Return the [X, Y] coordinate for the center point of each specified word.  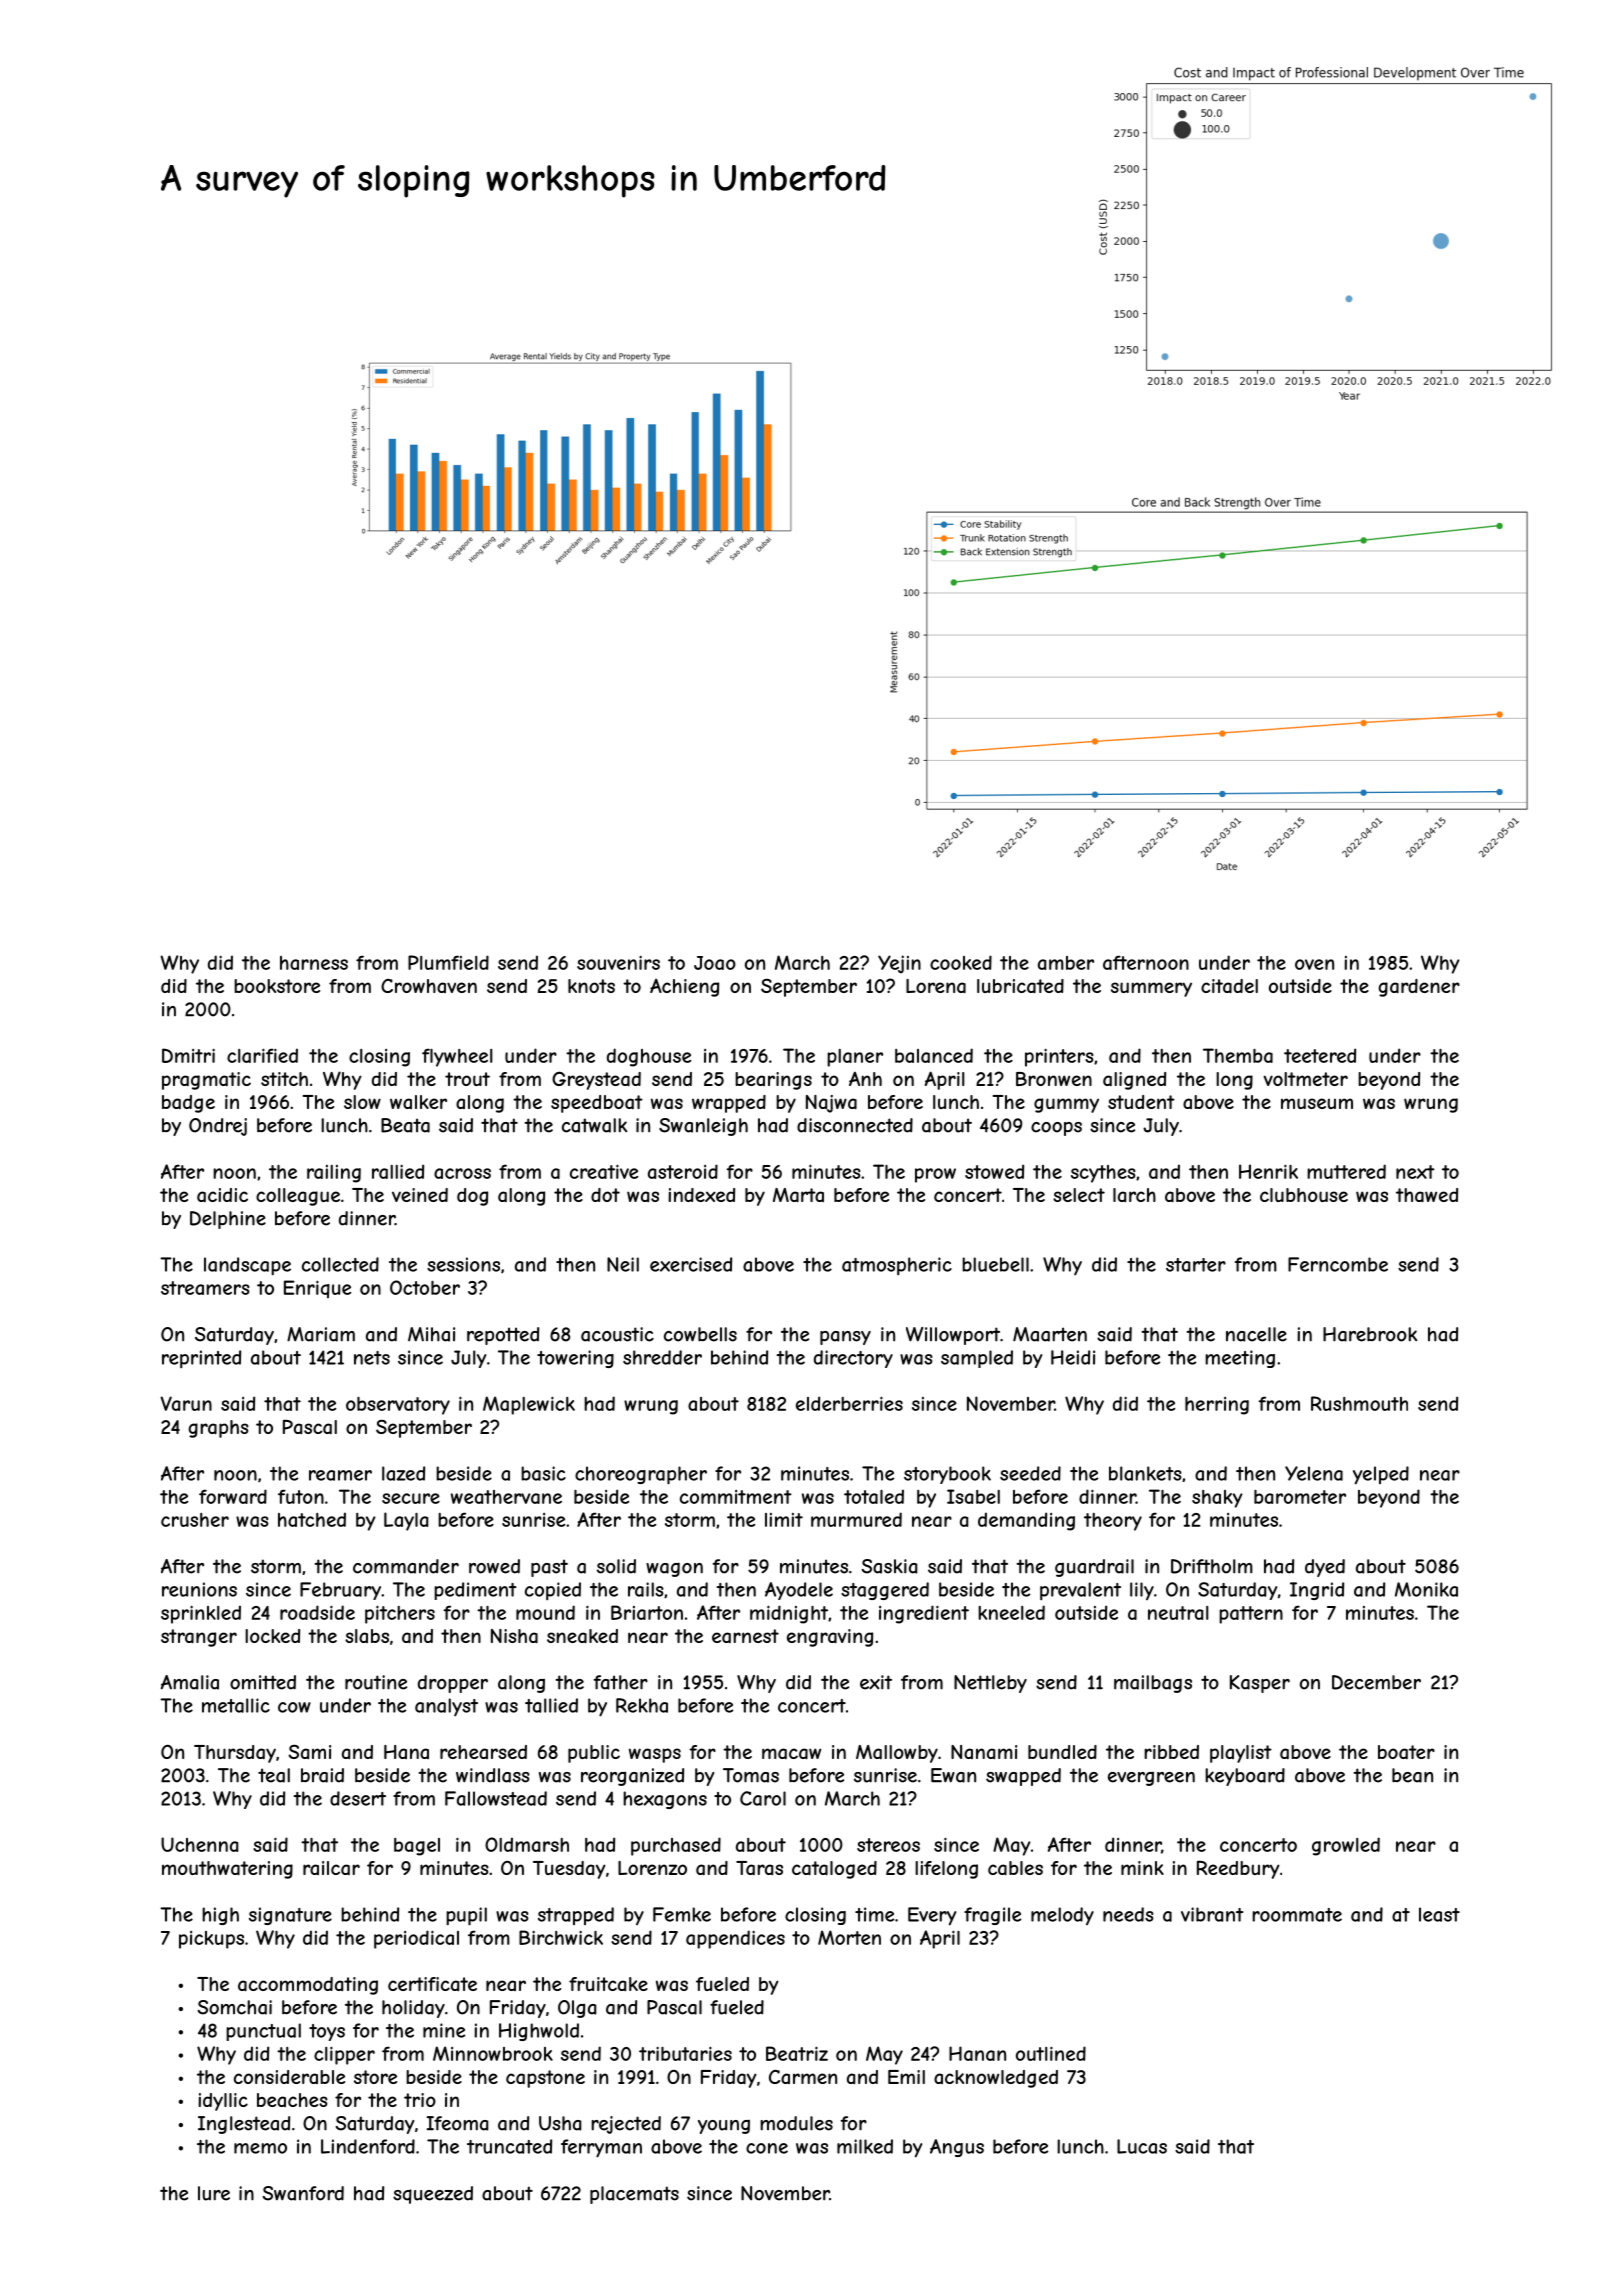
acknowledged [996, 2079]
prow [935, 1175]
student [1141, 1102]
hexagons [665, 1800]
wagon [674, 1569]
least [1439, 1914]
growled [1346, 1846]
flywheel [457, 1057]
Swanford [303, 2193]
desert [358, 1798]
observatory [398, 1406]
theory [1113, 1522]
